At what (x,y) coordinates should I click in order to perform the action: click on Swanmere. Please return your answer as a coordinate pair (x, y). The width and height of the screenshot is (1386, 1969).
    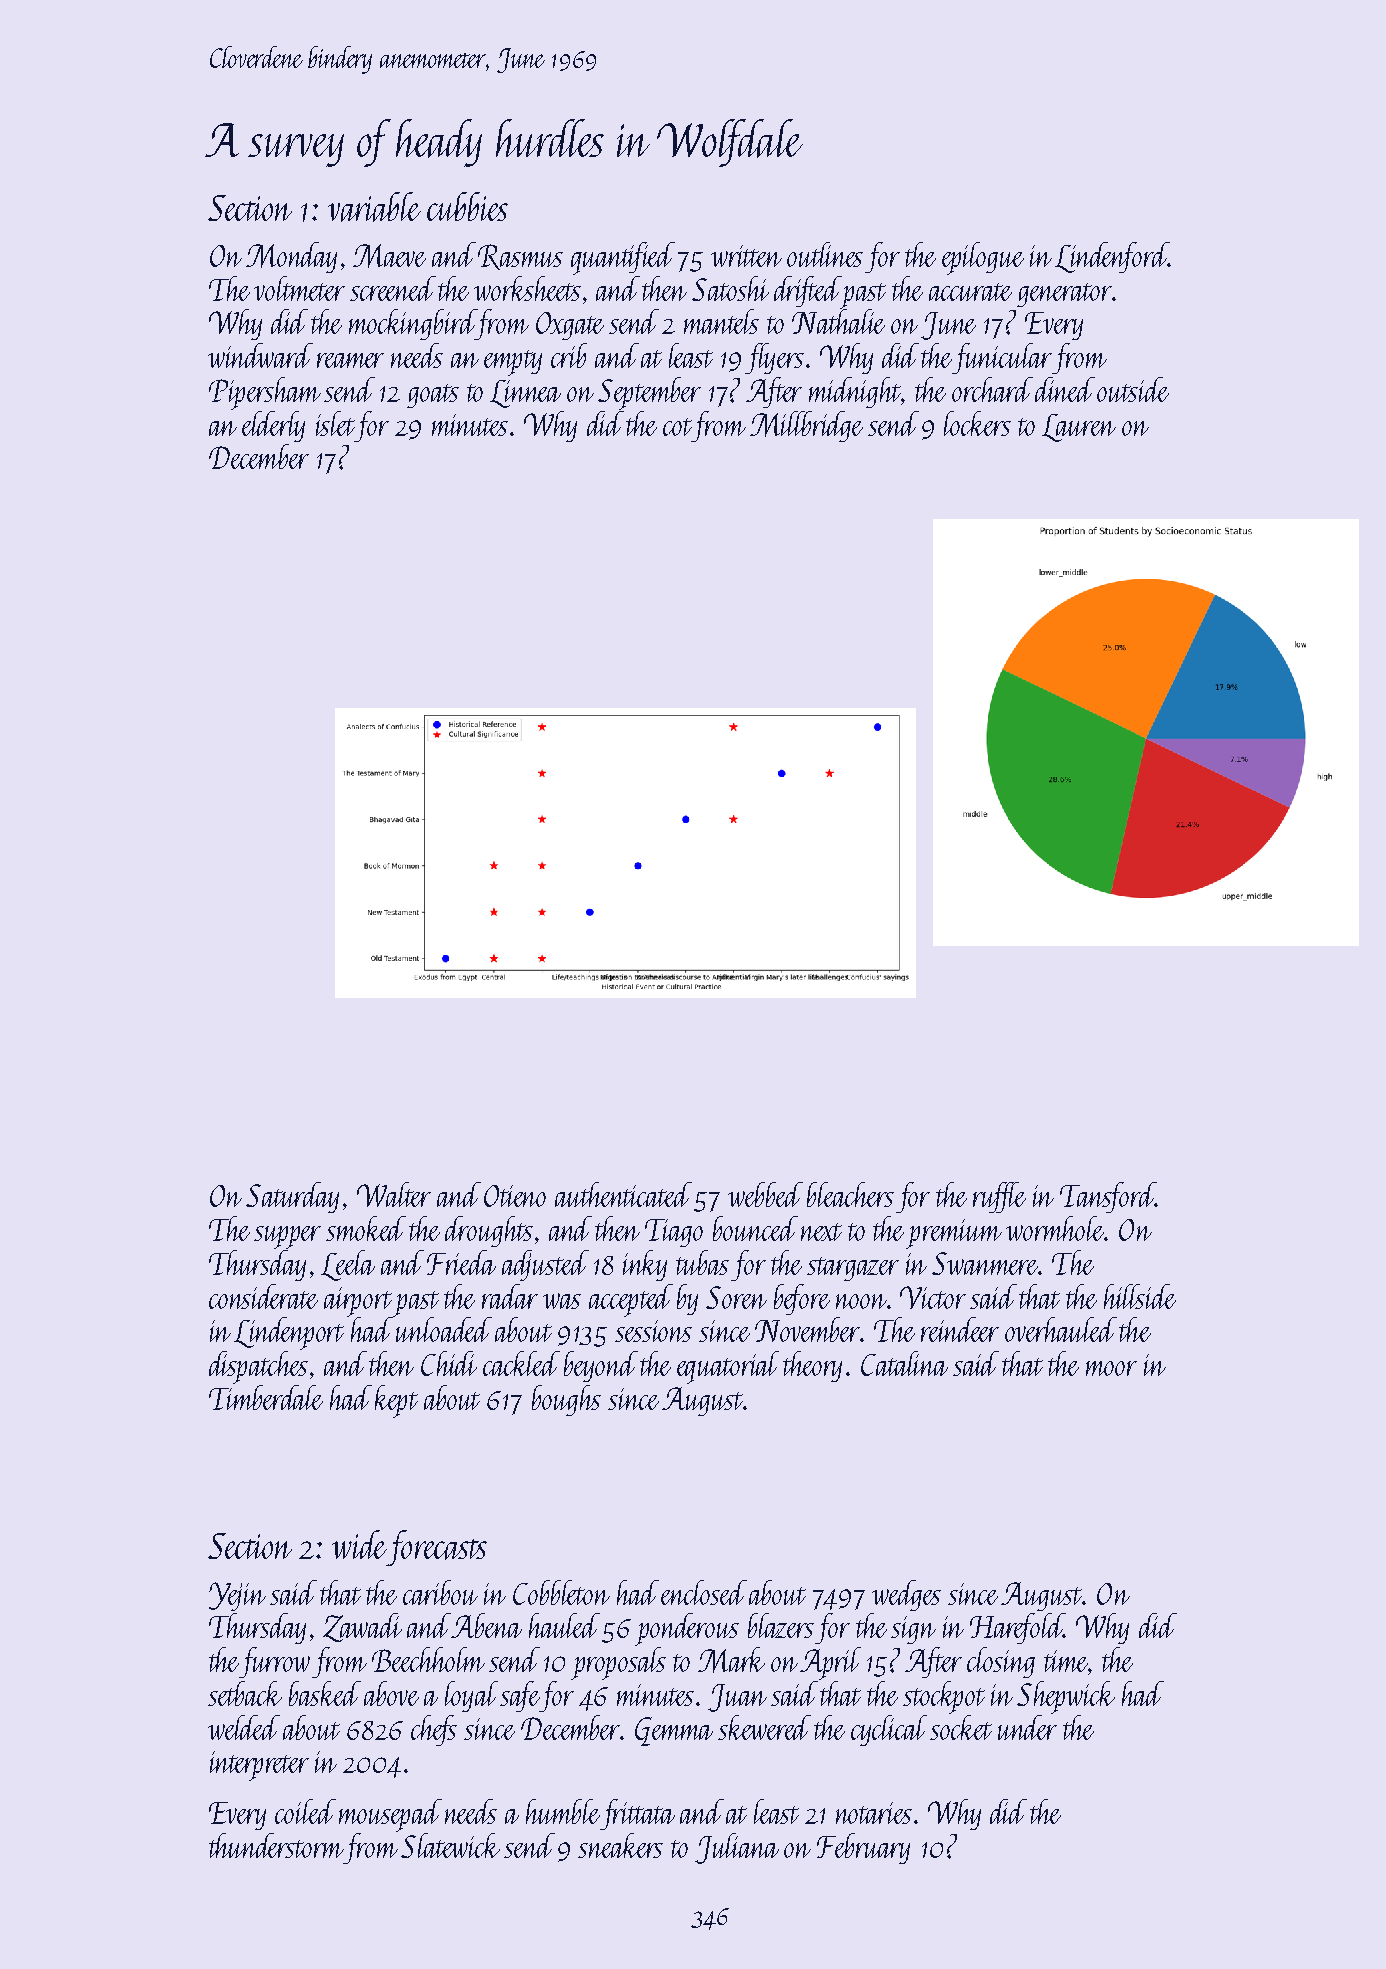
    Looking at the image, I should click on (985, 1263).
